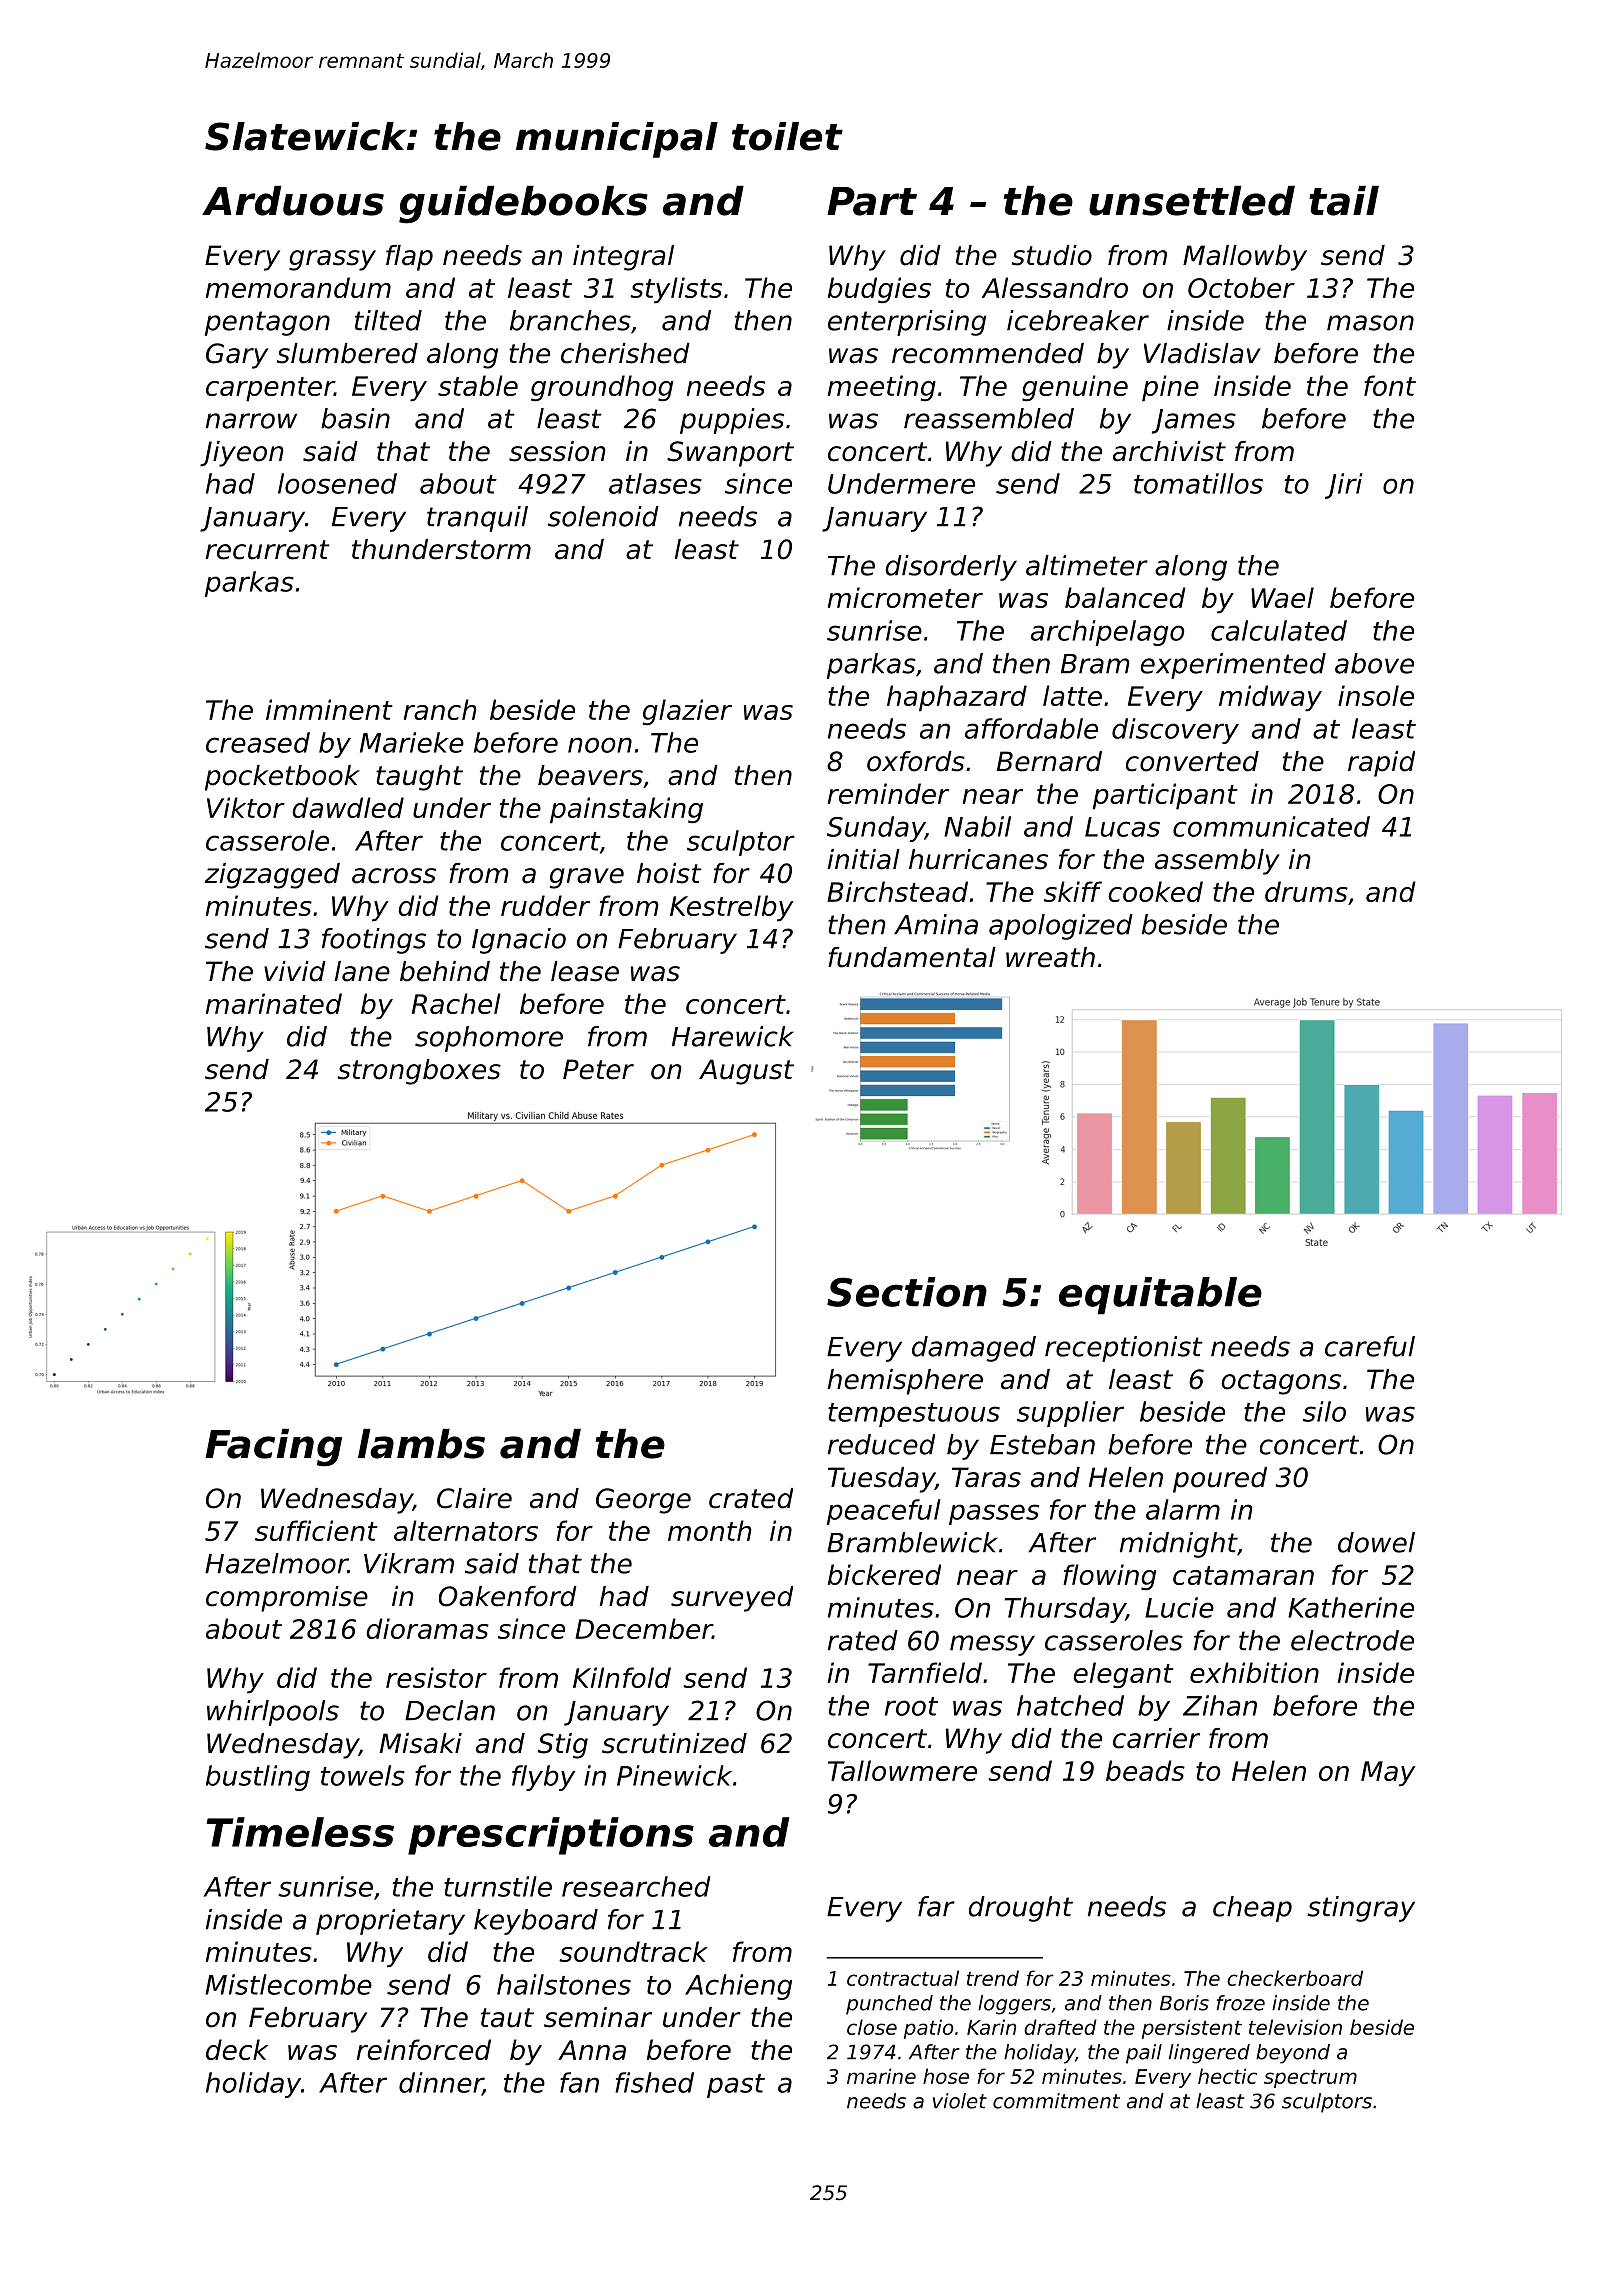 The width and height of the page is (1620, 2292). What do you see at coordinates (419, 1072) in the page?
I see `strongboxes` at bounding box center [419, 1072].
